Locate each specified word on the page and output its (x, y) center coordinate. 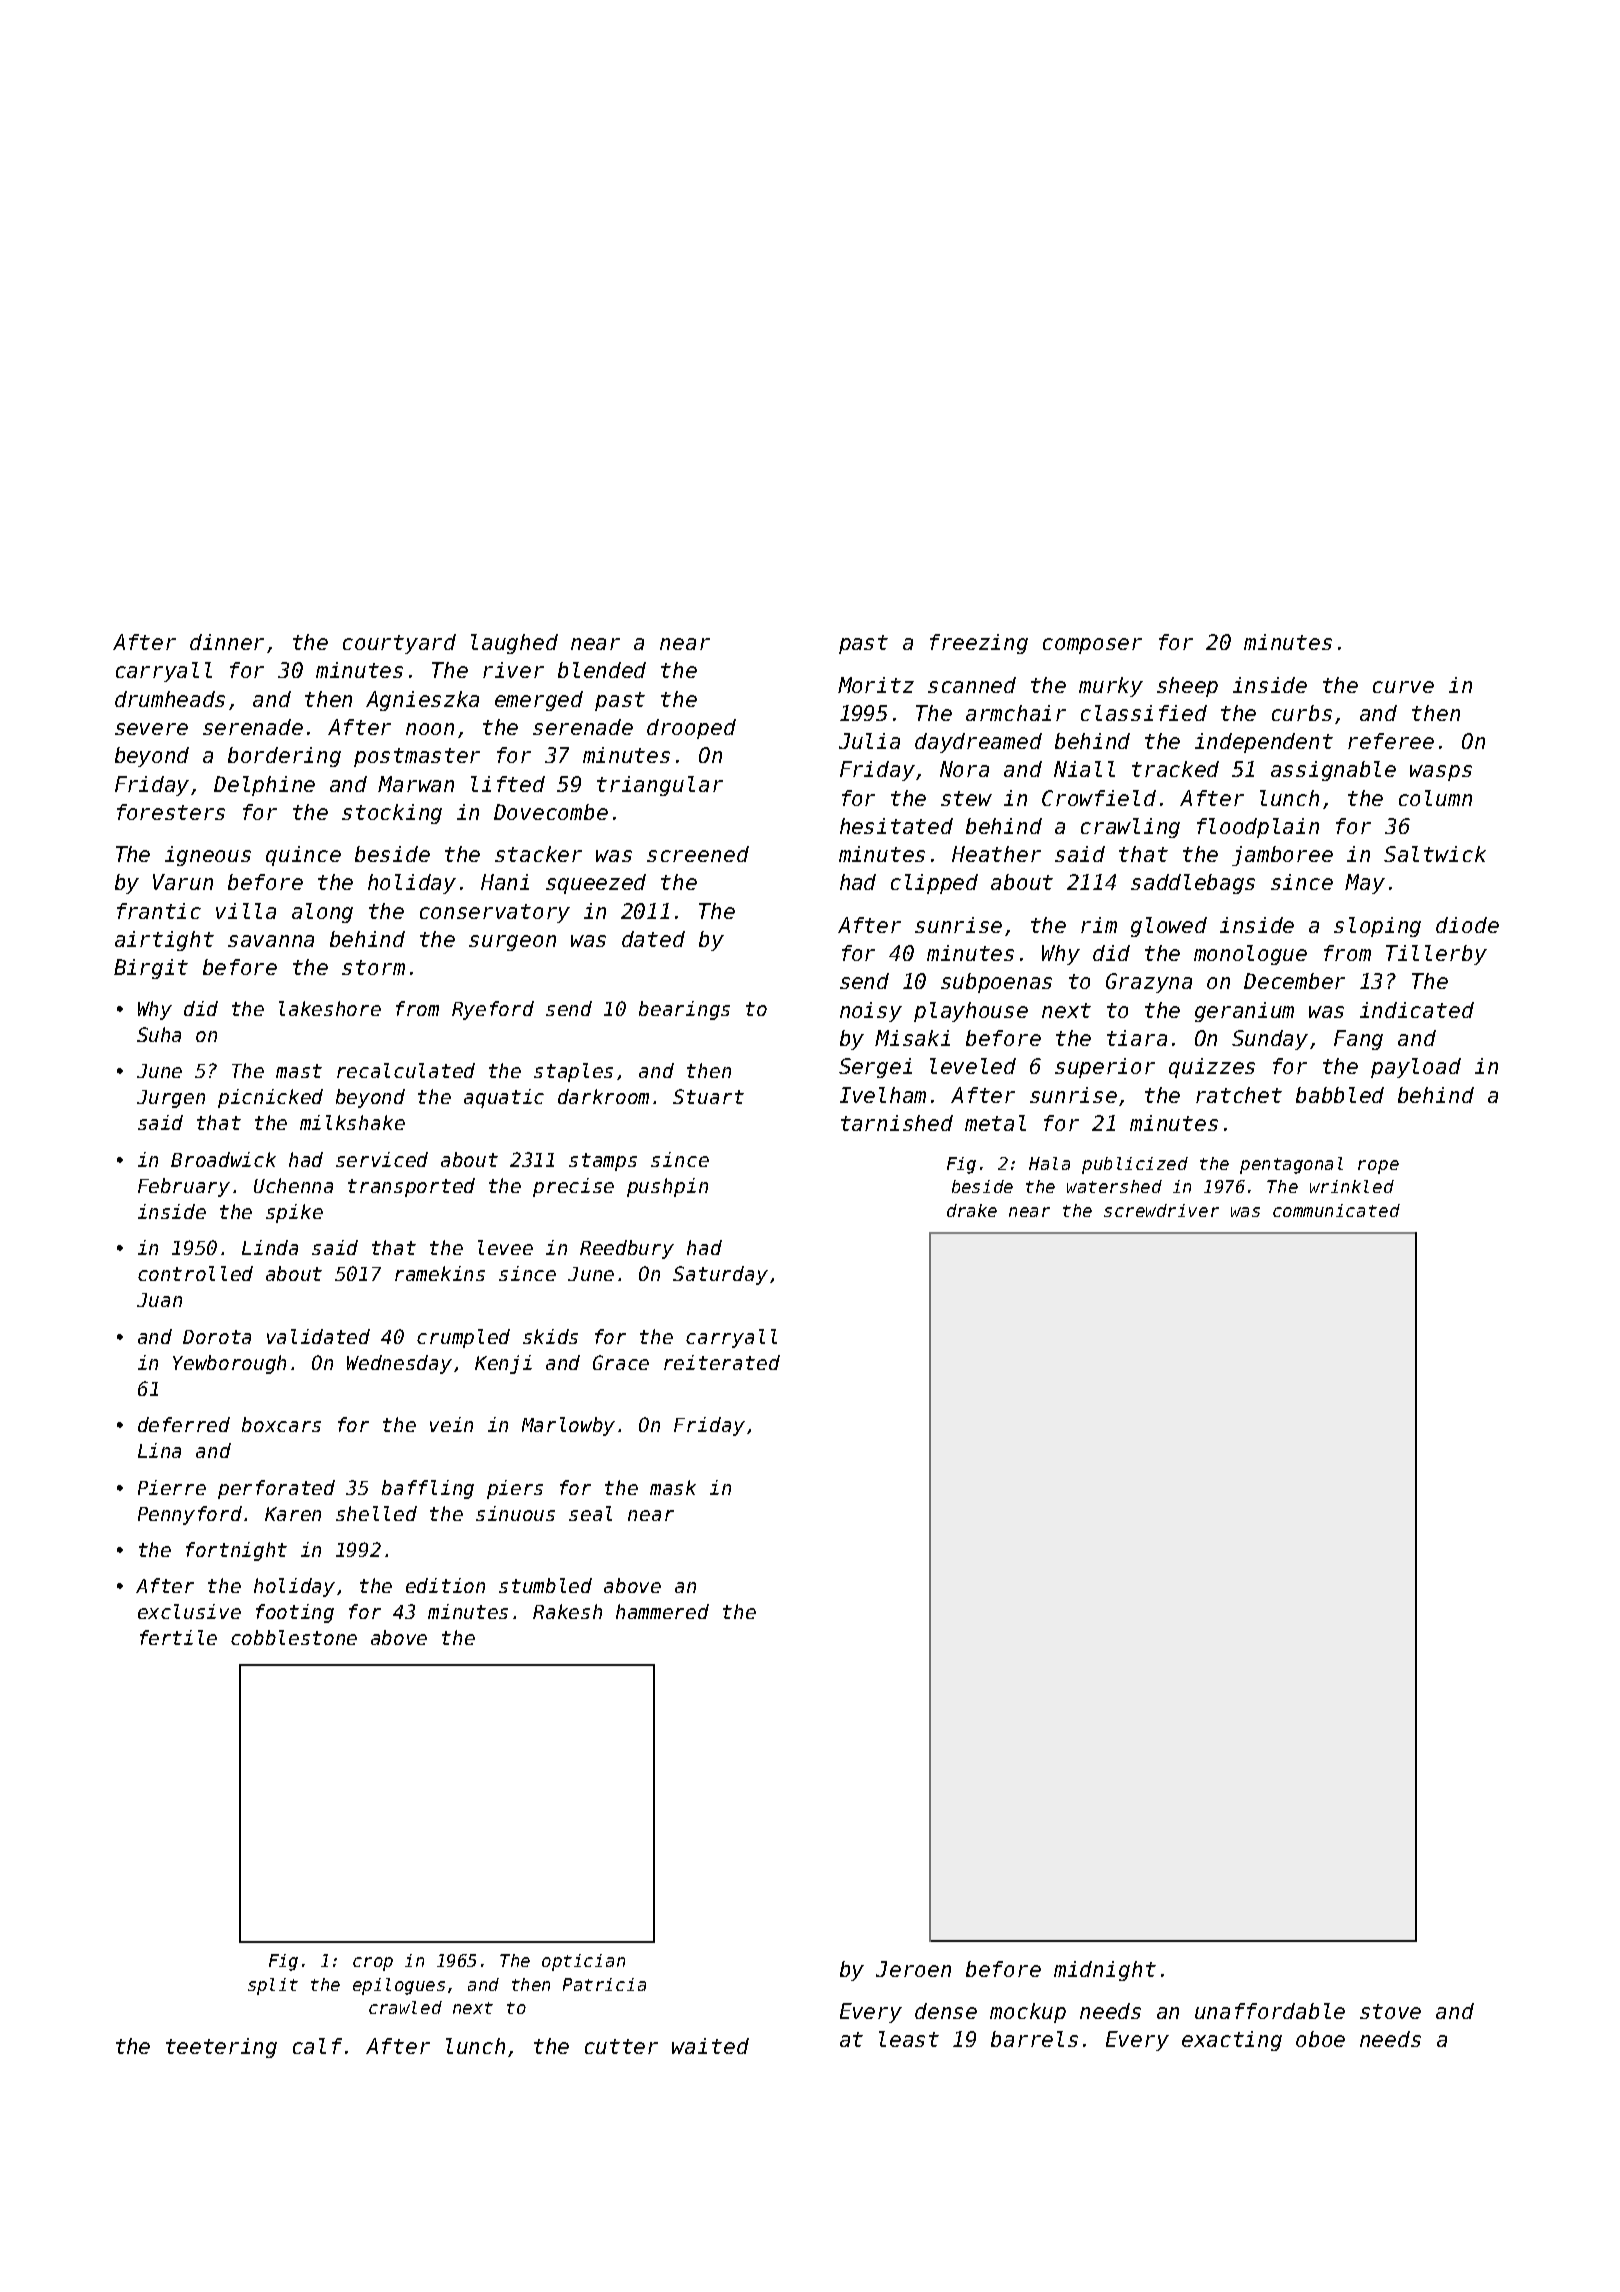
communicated (1336, 1210)
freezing (979, 644)
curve (1403, 687)
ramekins (440, 1273)
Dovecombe (551, 812)
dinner (227, 642)
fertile (178, 1637)
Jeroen (913, 1969)
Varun (183, 882)
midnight (1105, 1971)
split (273, 1986)
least (909, 2039)
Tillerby (1436, 955)
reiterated (722, 1362)
